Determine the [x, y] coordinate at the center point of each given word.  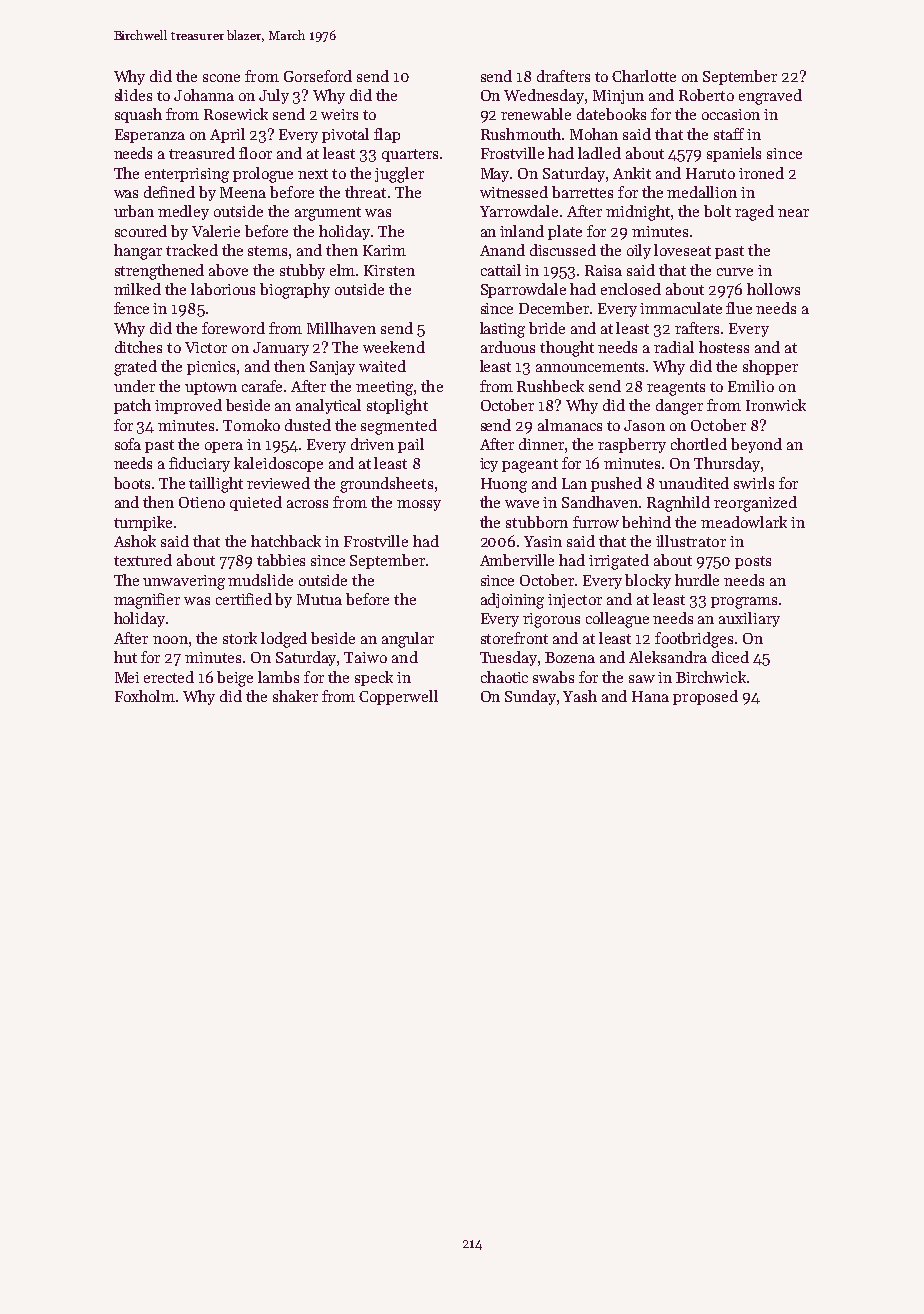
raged [754, 213]
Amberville [517, 560]
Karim [384, 250]
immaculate [681, 308]
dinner [541, 444]
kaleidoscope [278, 464]
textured [143, 560]
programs [744, 603]
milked [137, 289]
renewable [536, 114]
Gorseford [318, 76]
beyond [756, 445]
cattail [501, 270]
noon [170, 640]
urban [134, 211]
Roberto [706, 95]
